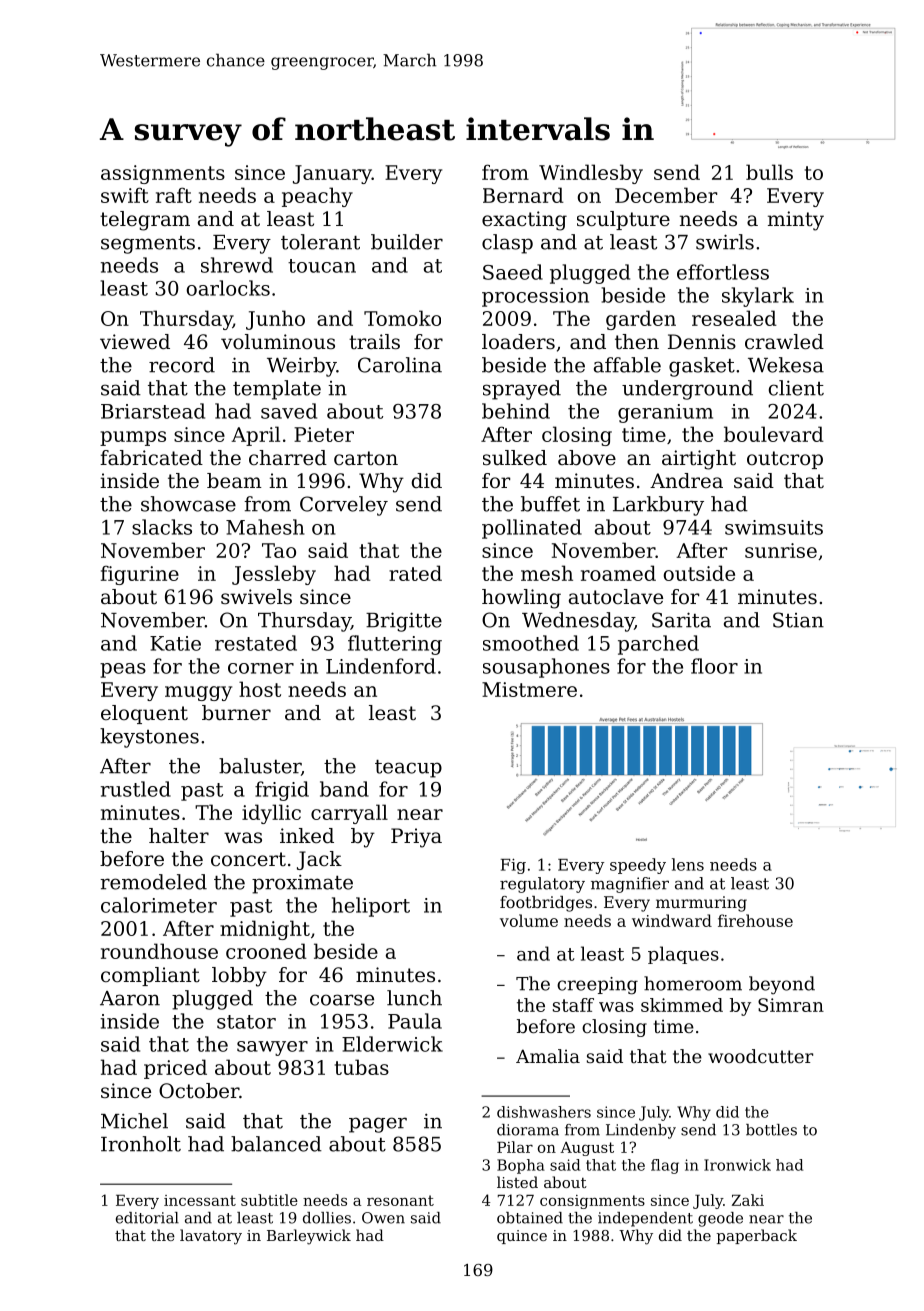  I want to click on Mistmere, so click(529, 689).
